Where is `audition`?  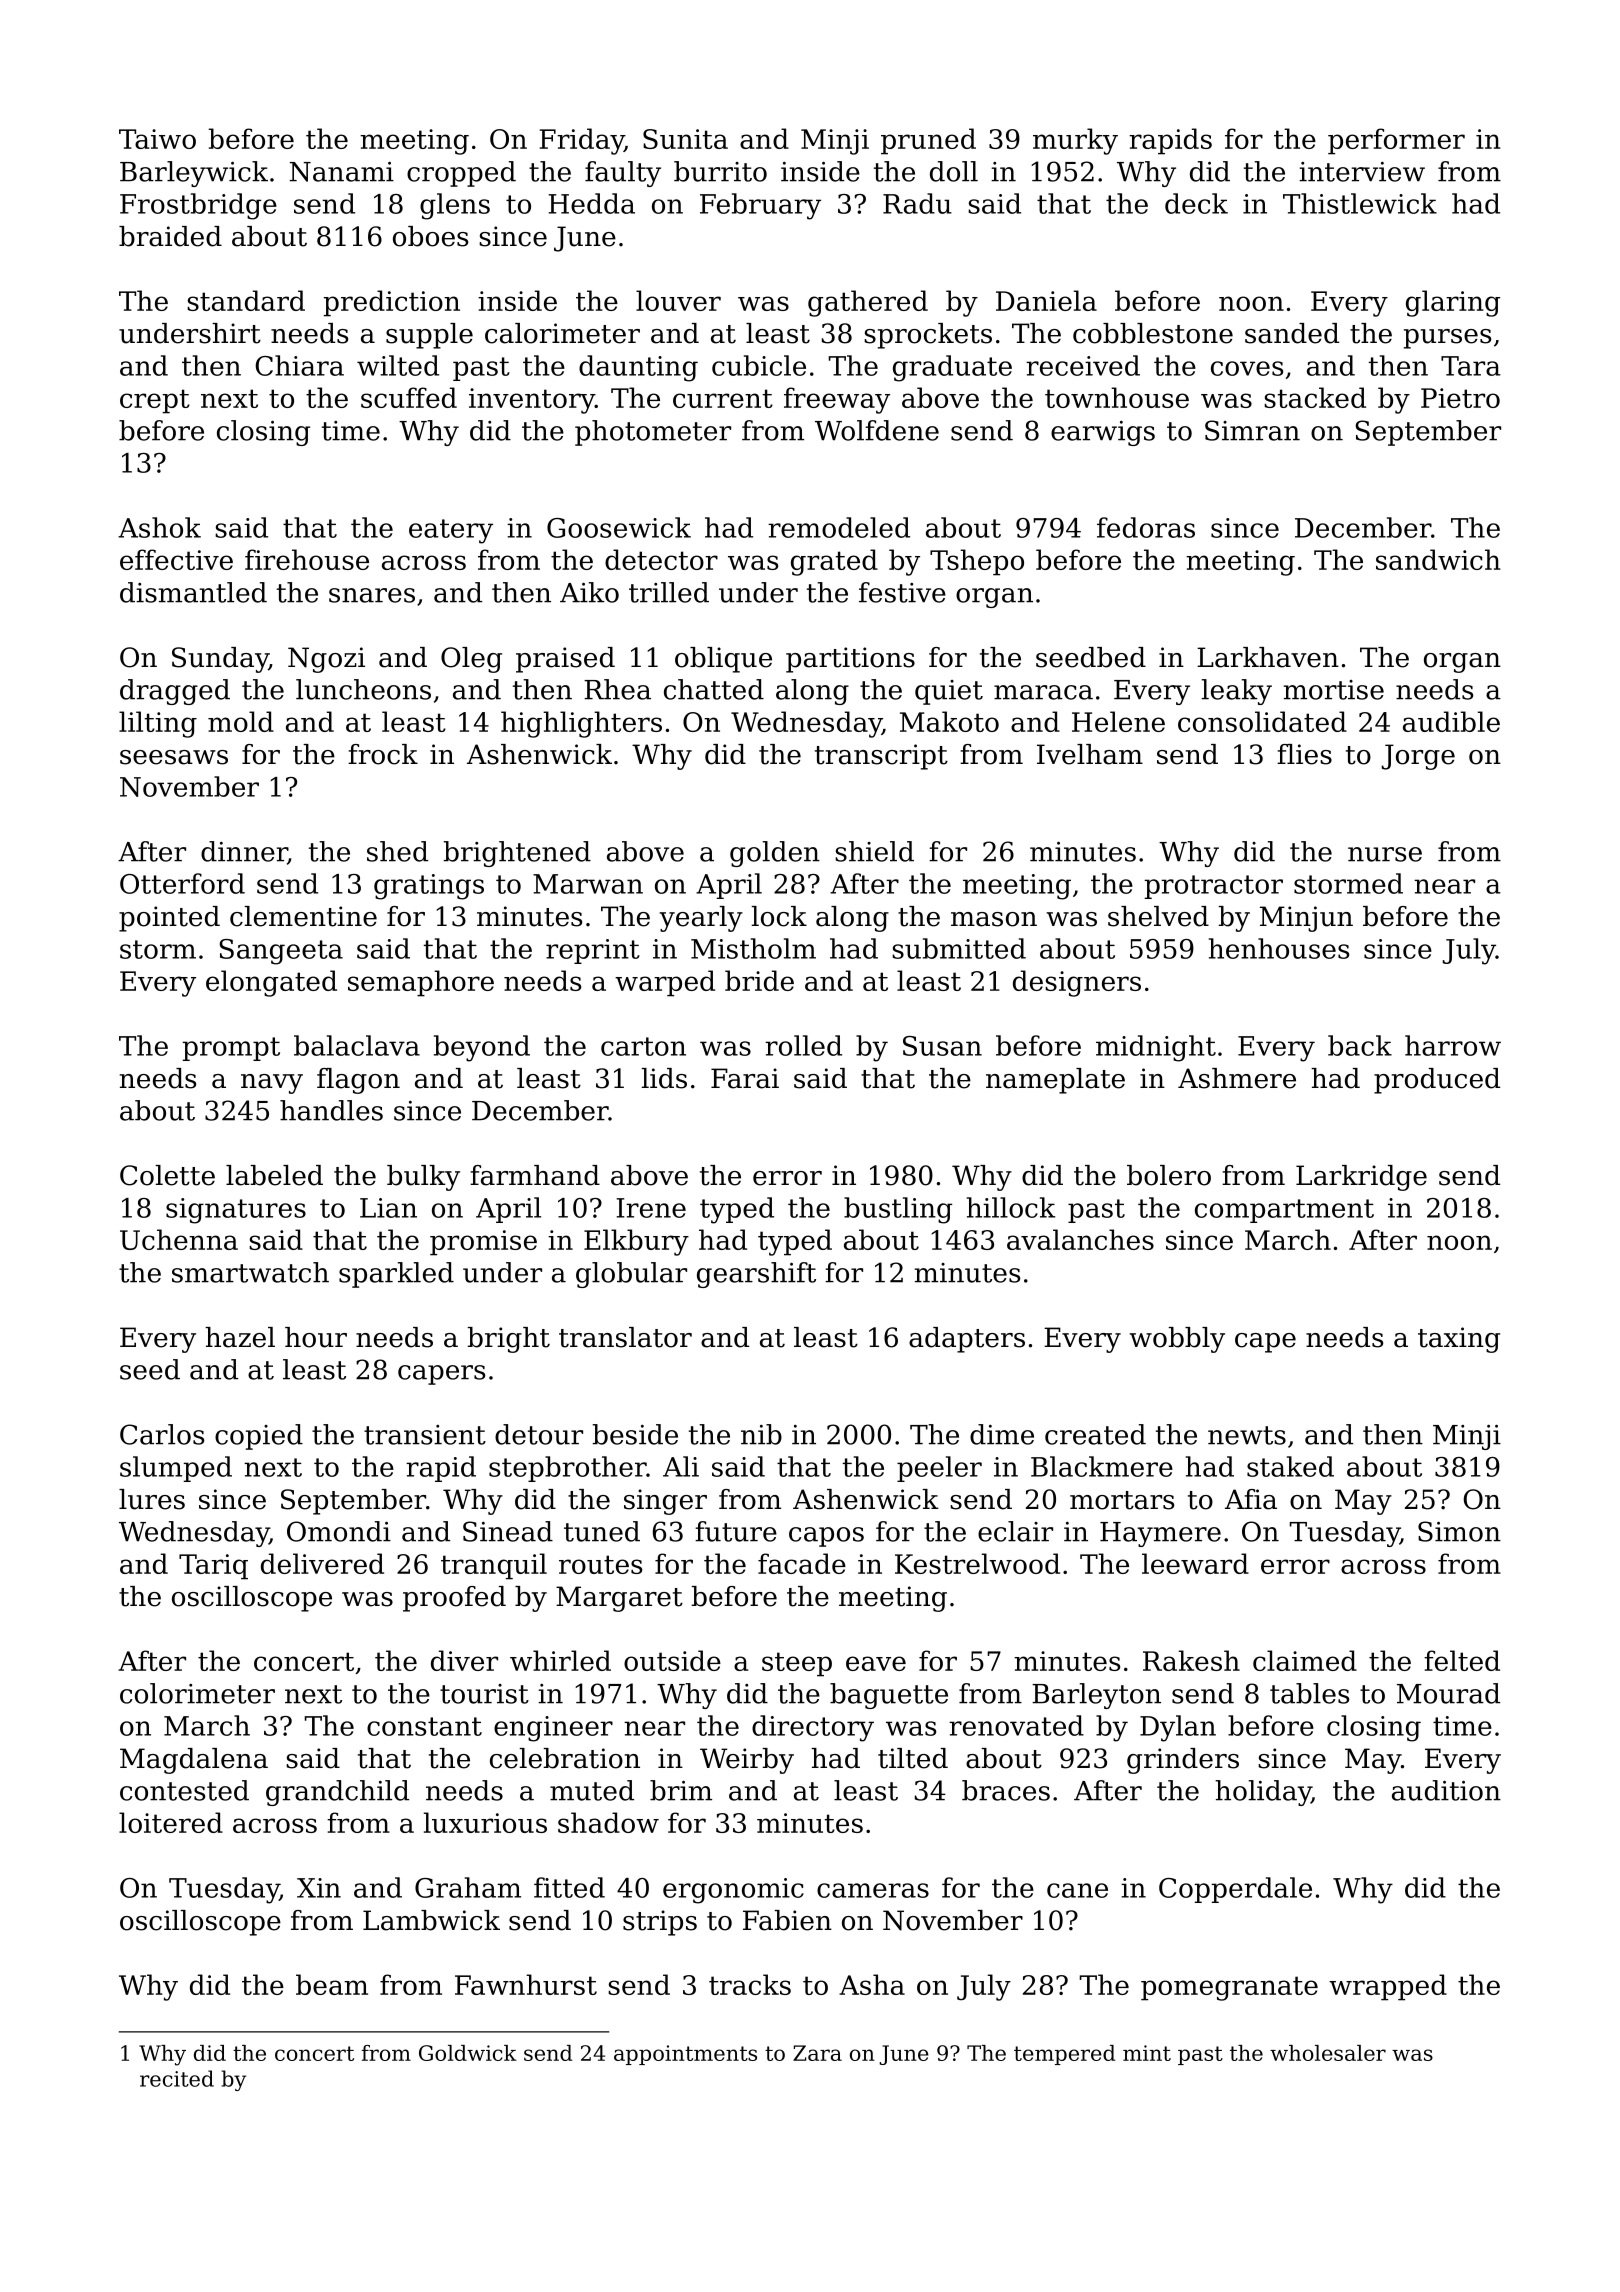 audition is located at coordinates (1446, 1790).
